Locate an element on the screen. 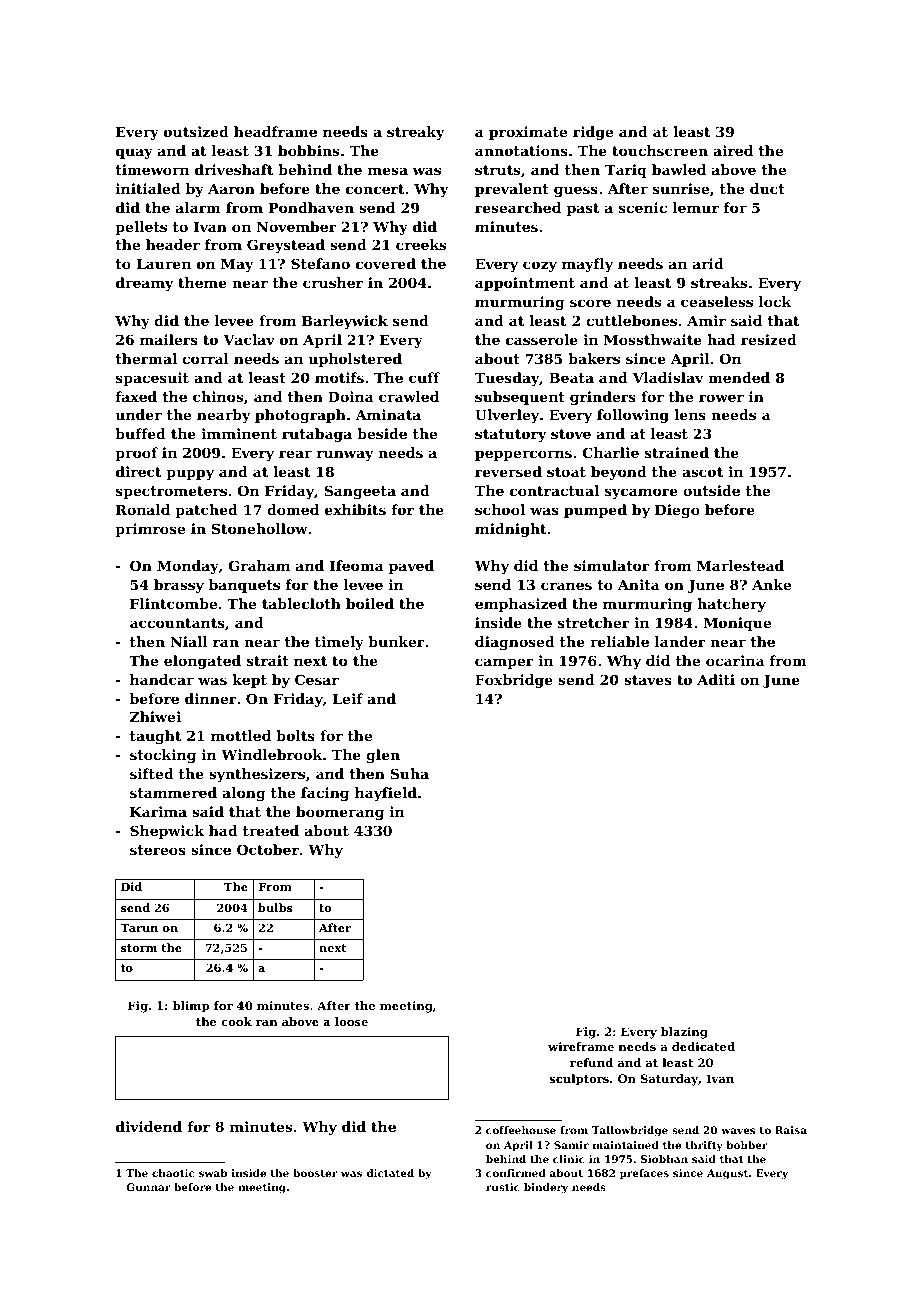 This screenshot has height=1308, width=924. Anke is located at coordinates (771, 584).
